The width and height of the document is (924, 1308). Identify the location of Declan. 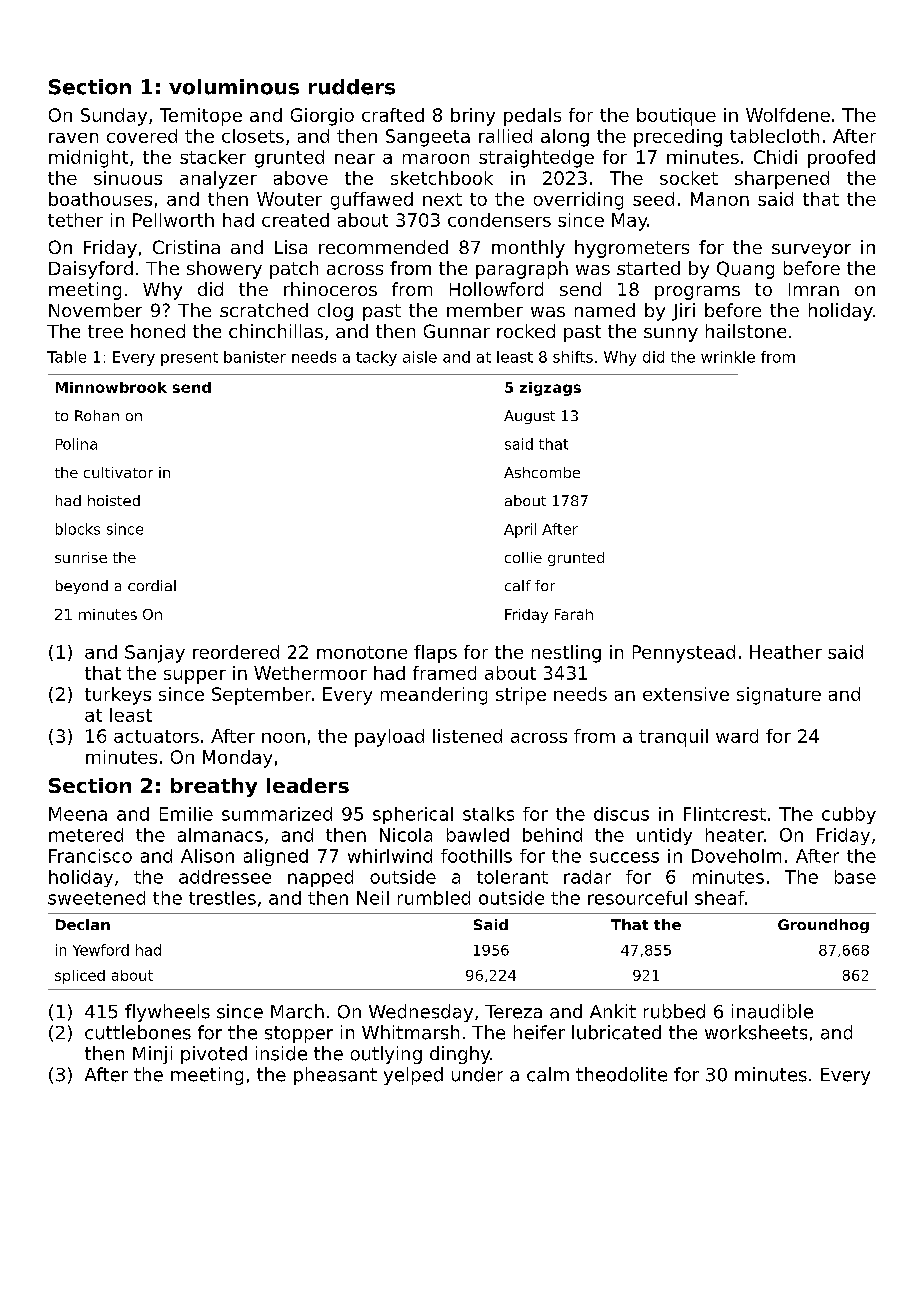
(83, 924).
